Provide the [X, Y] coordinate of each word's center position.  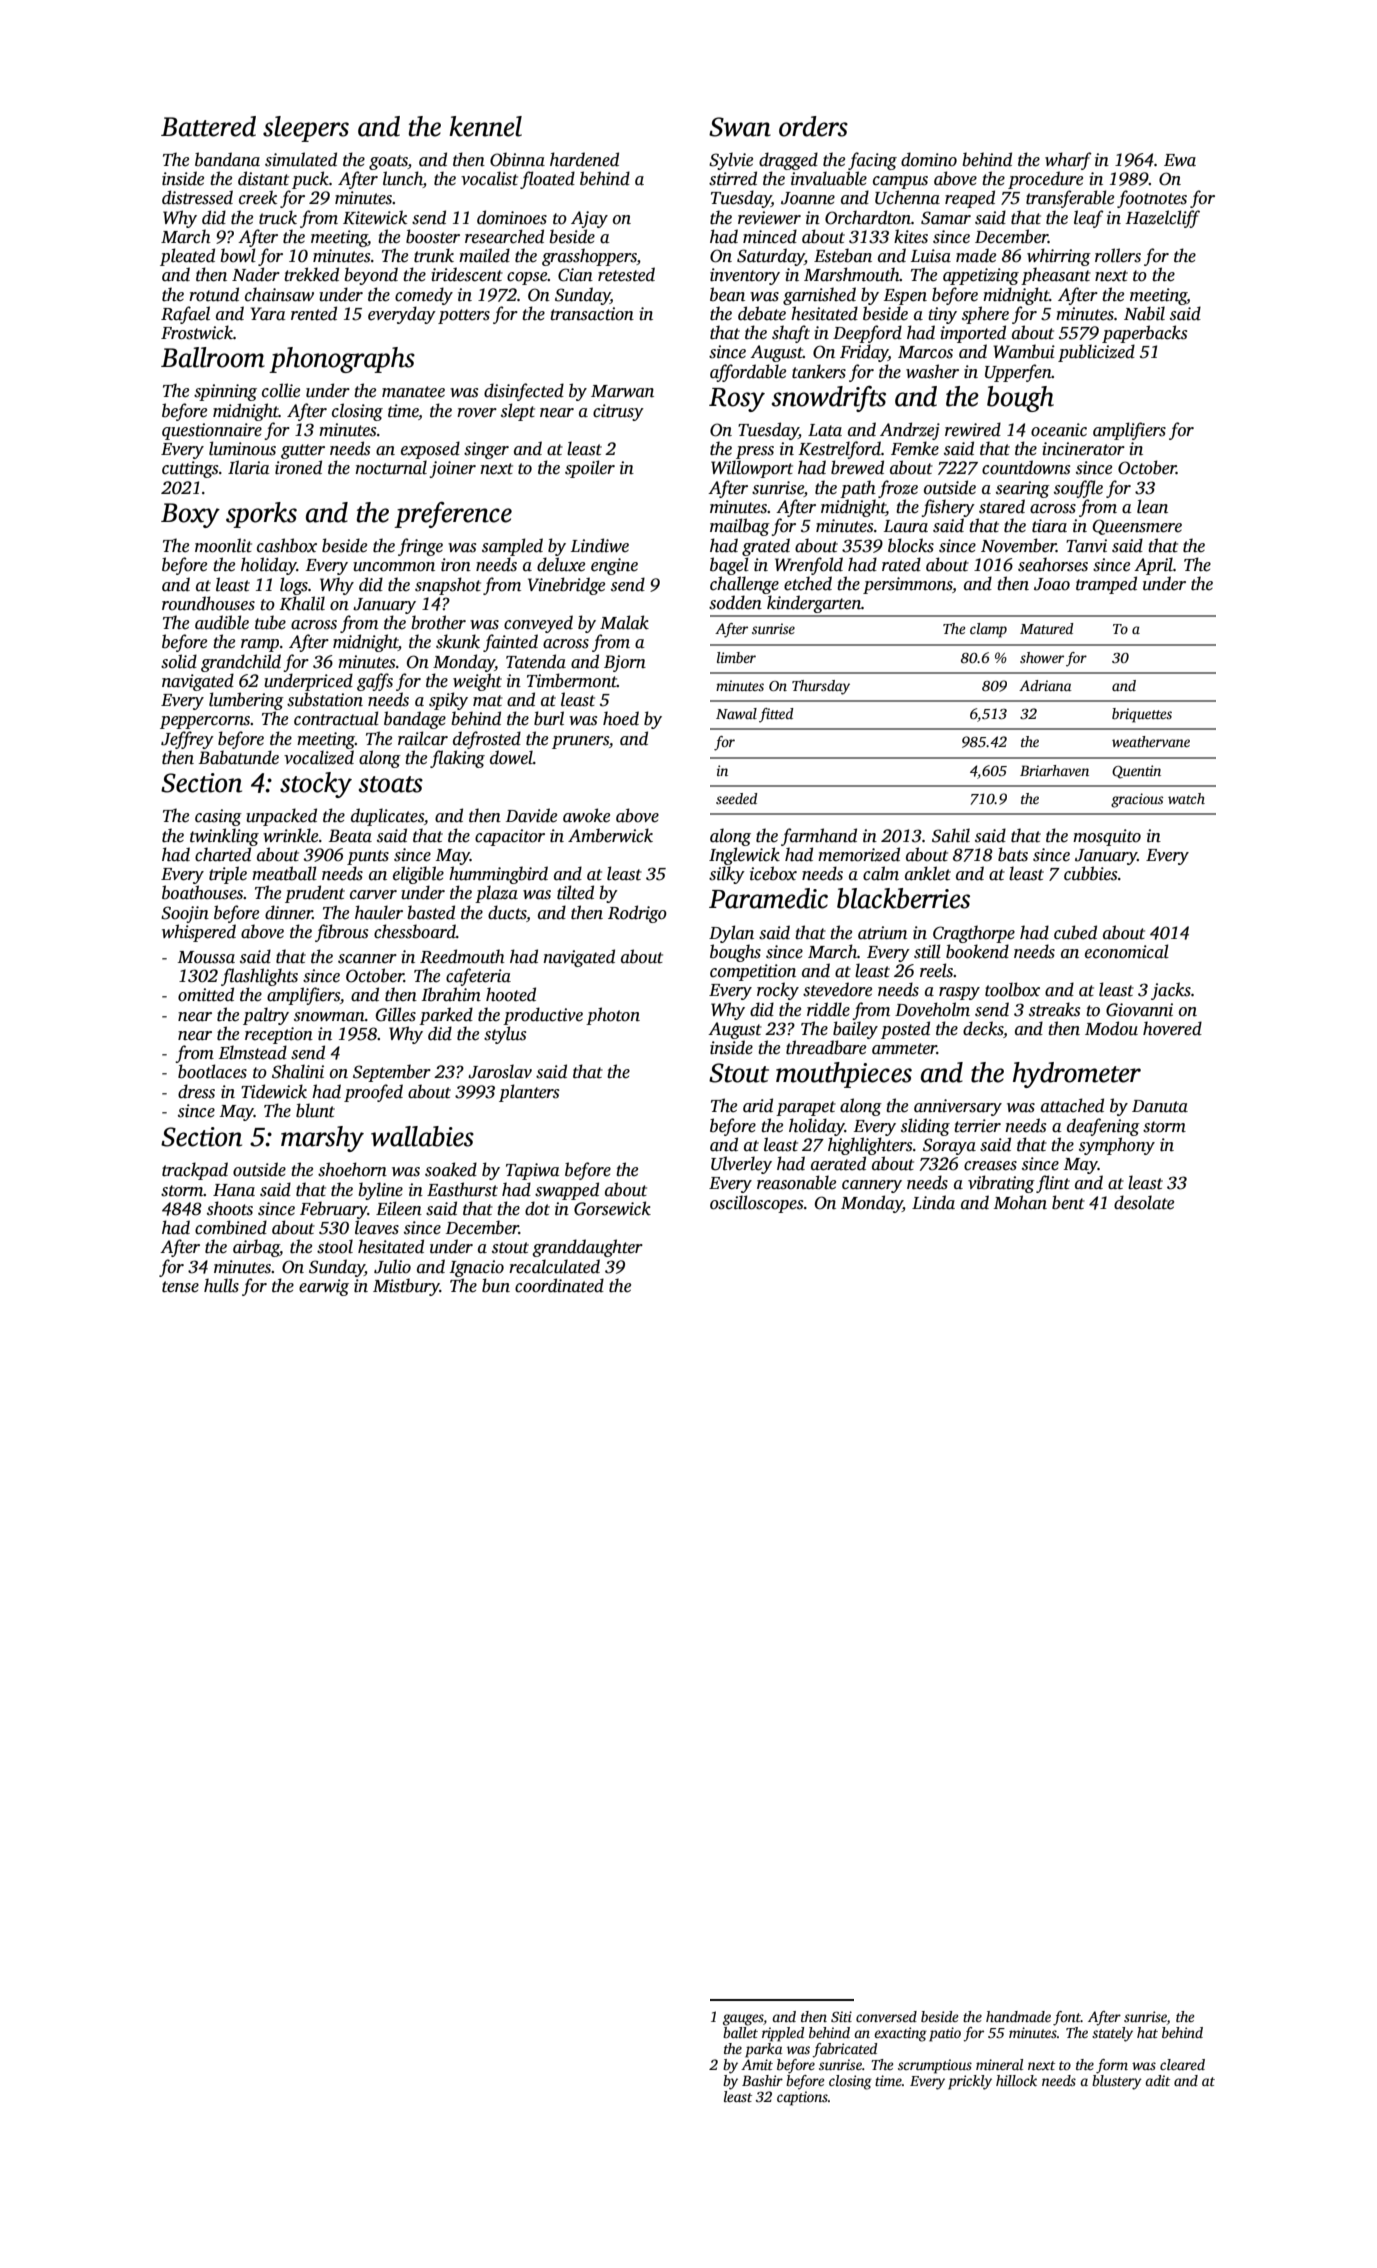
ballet [740, 2032]
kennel [485, 126]
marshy [322, 1139]
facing [872, 161]
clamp [988, 630]
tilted [575, 892]
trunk [434, 255]
